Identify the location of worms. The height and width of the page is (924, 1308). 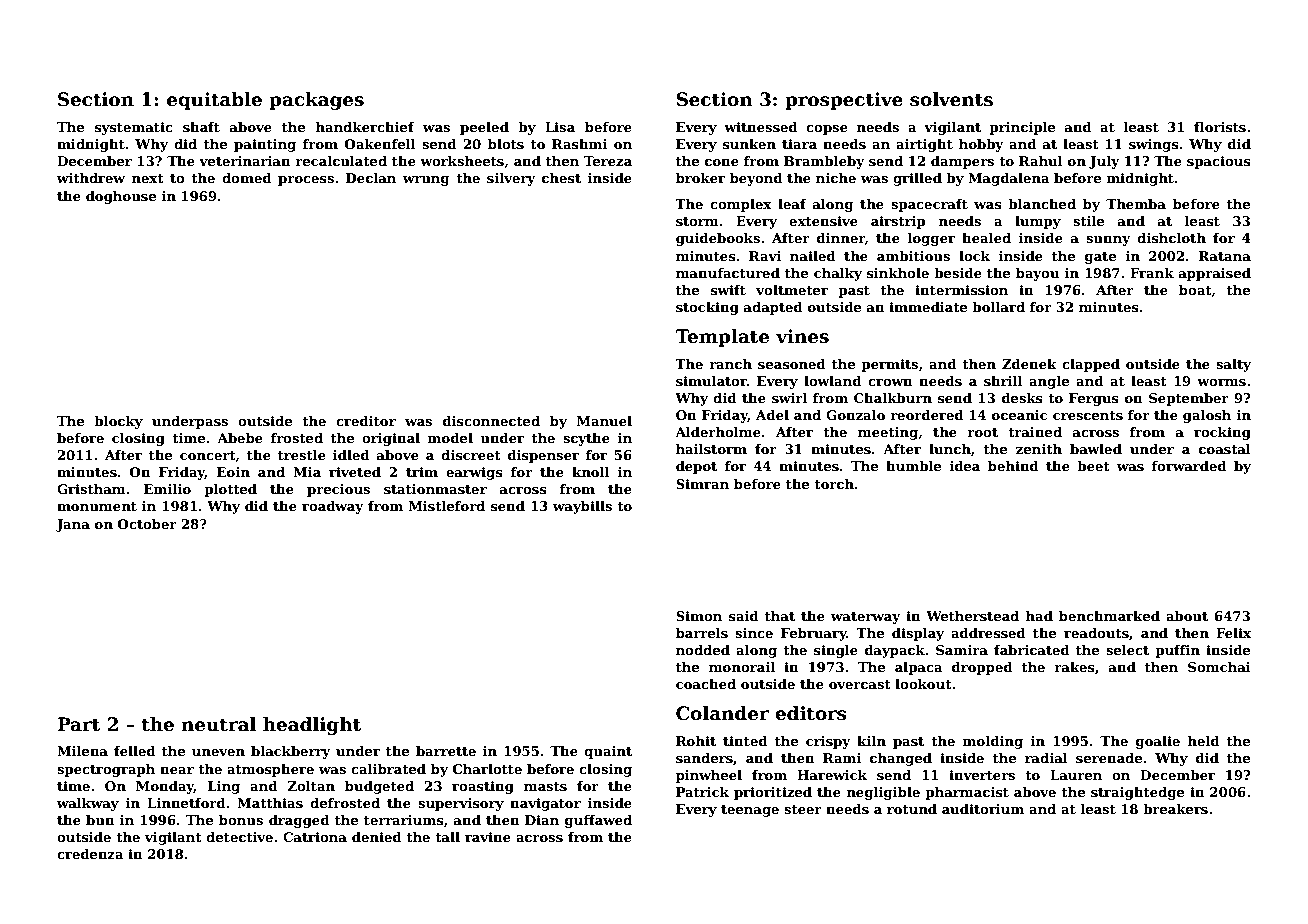
(1221, 382).
